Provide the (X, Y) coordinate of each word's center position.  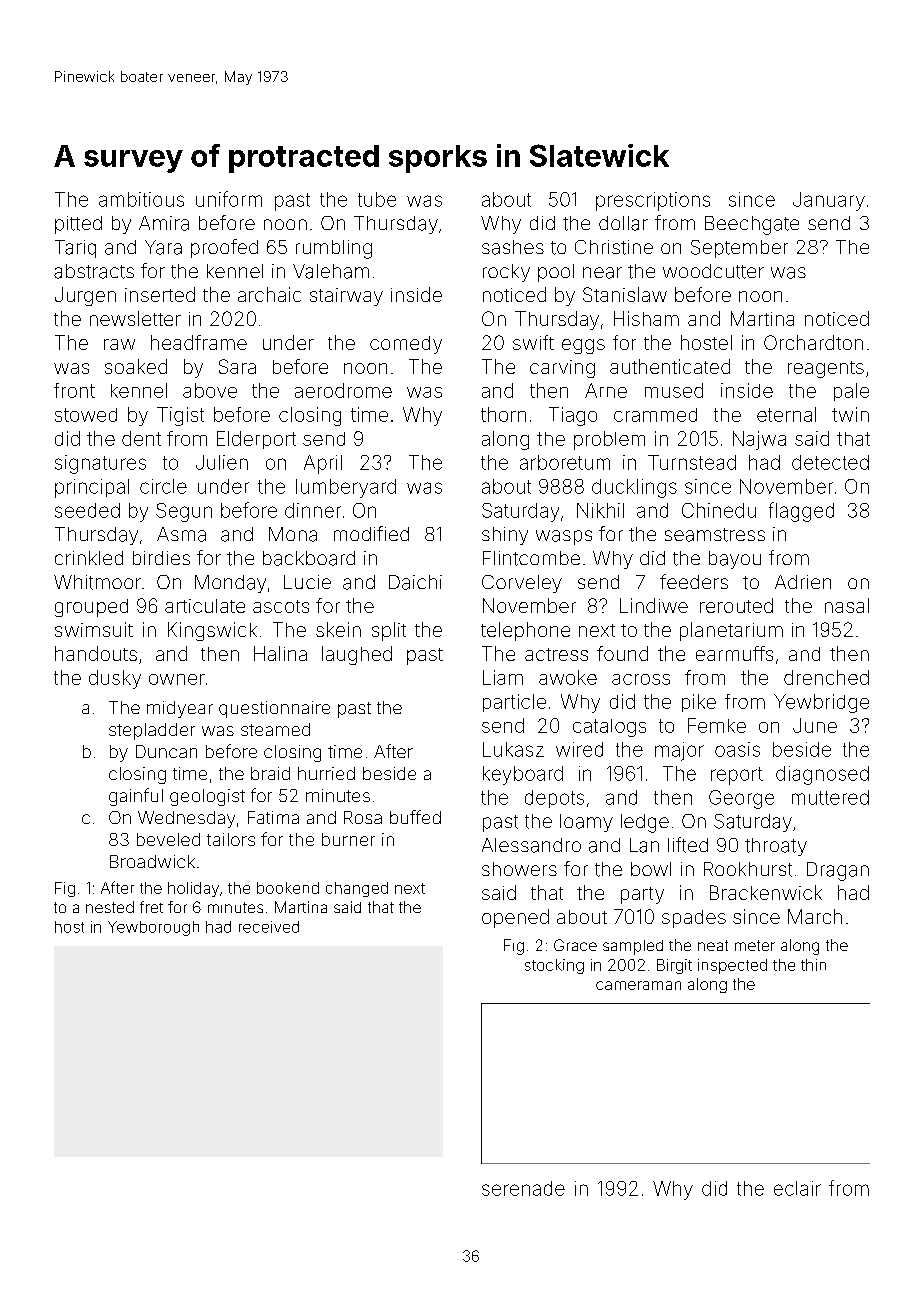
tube (377, 199)
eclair (797, 1188)
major (679, 751)
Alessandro (531, 845)
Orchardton (813, 342)
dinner (313, 510)
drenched (826, 677)
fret (151, 907)
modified (371, 533)
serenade (523, 1188)
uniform (229, 199)
